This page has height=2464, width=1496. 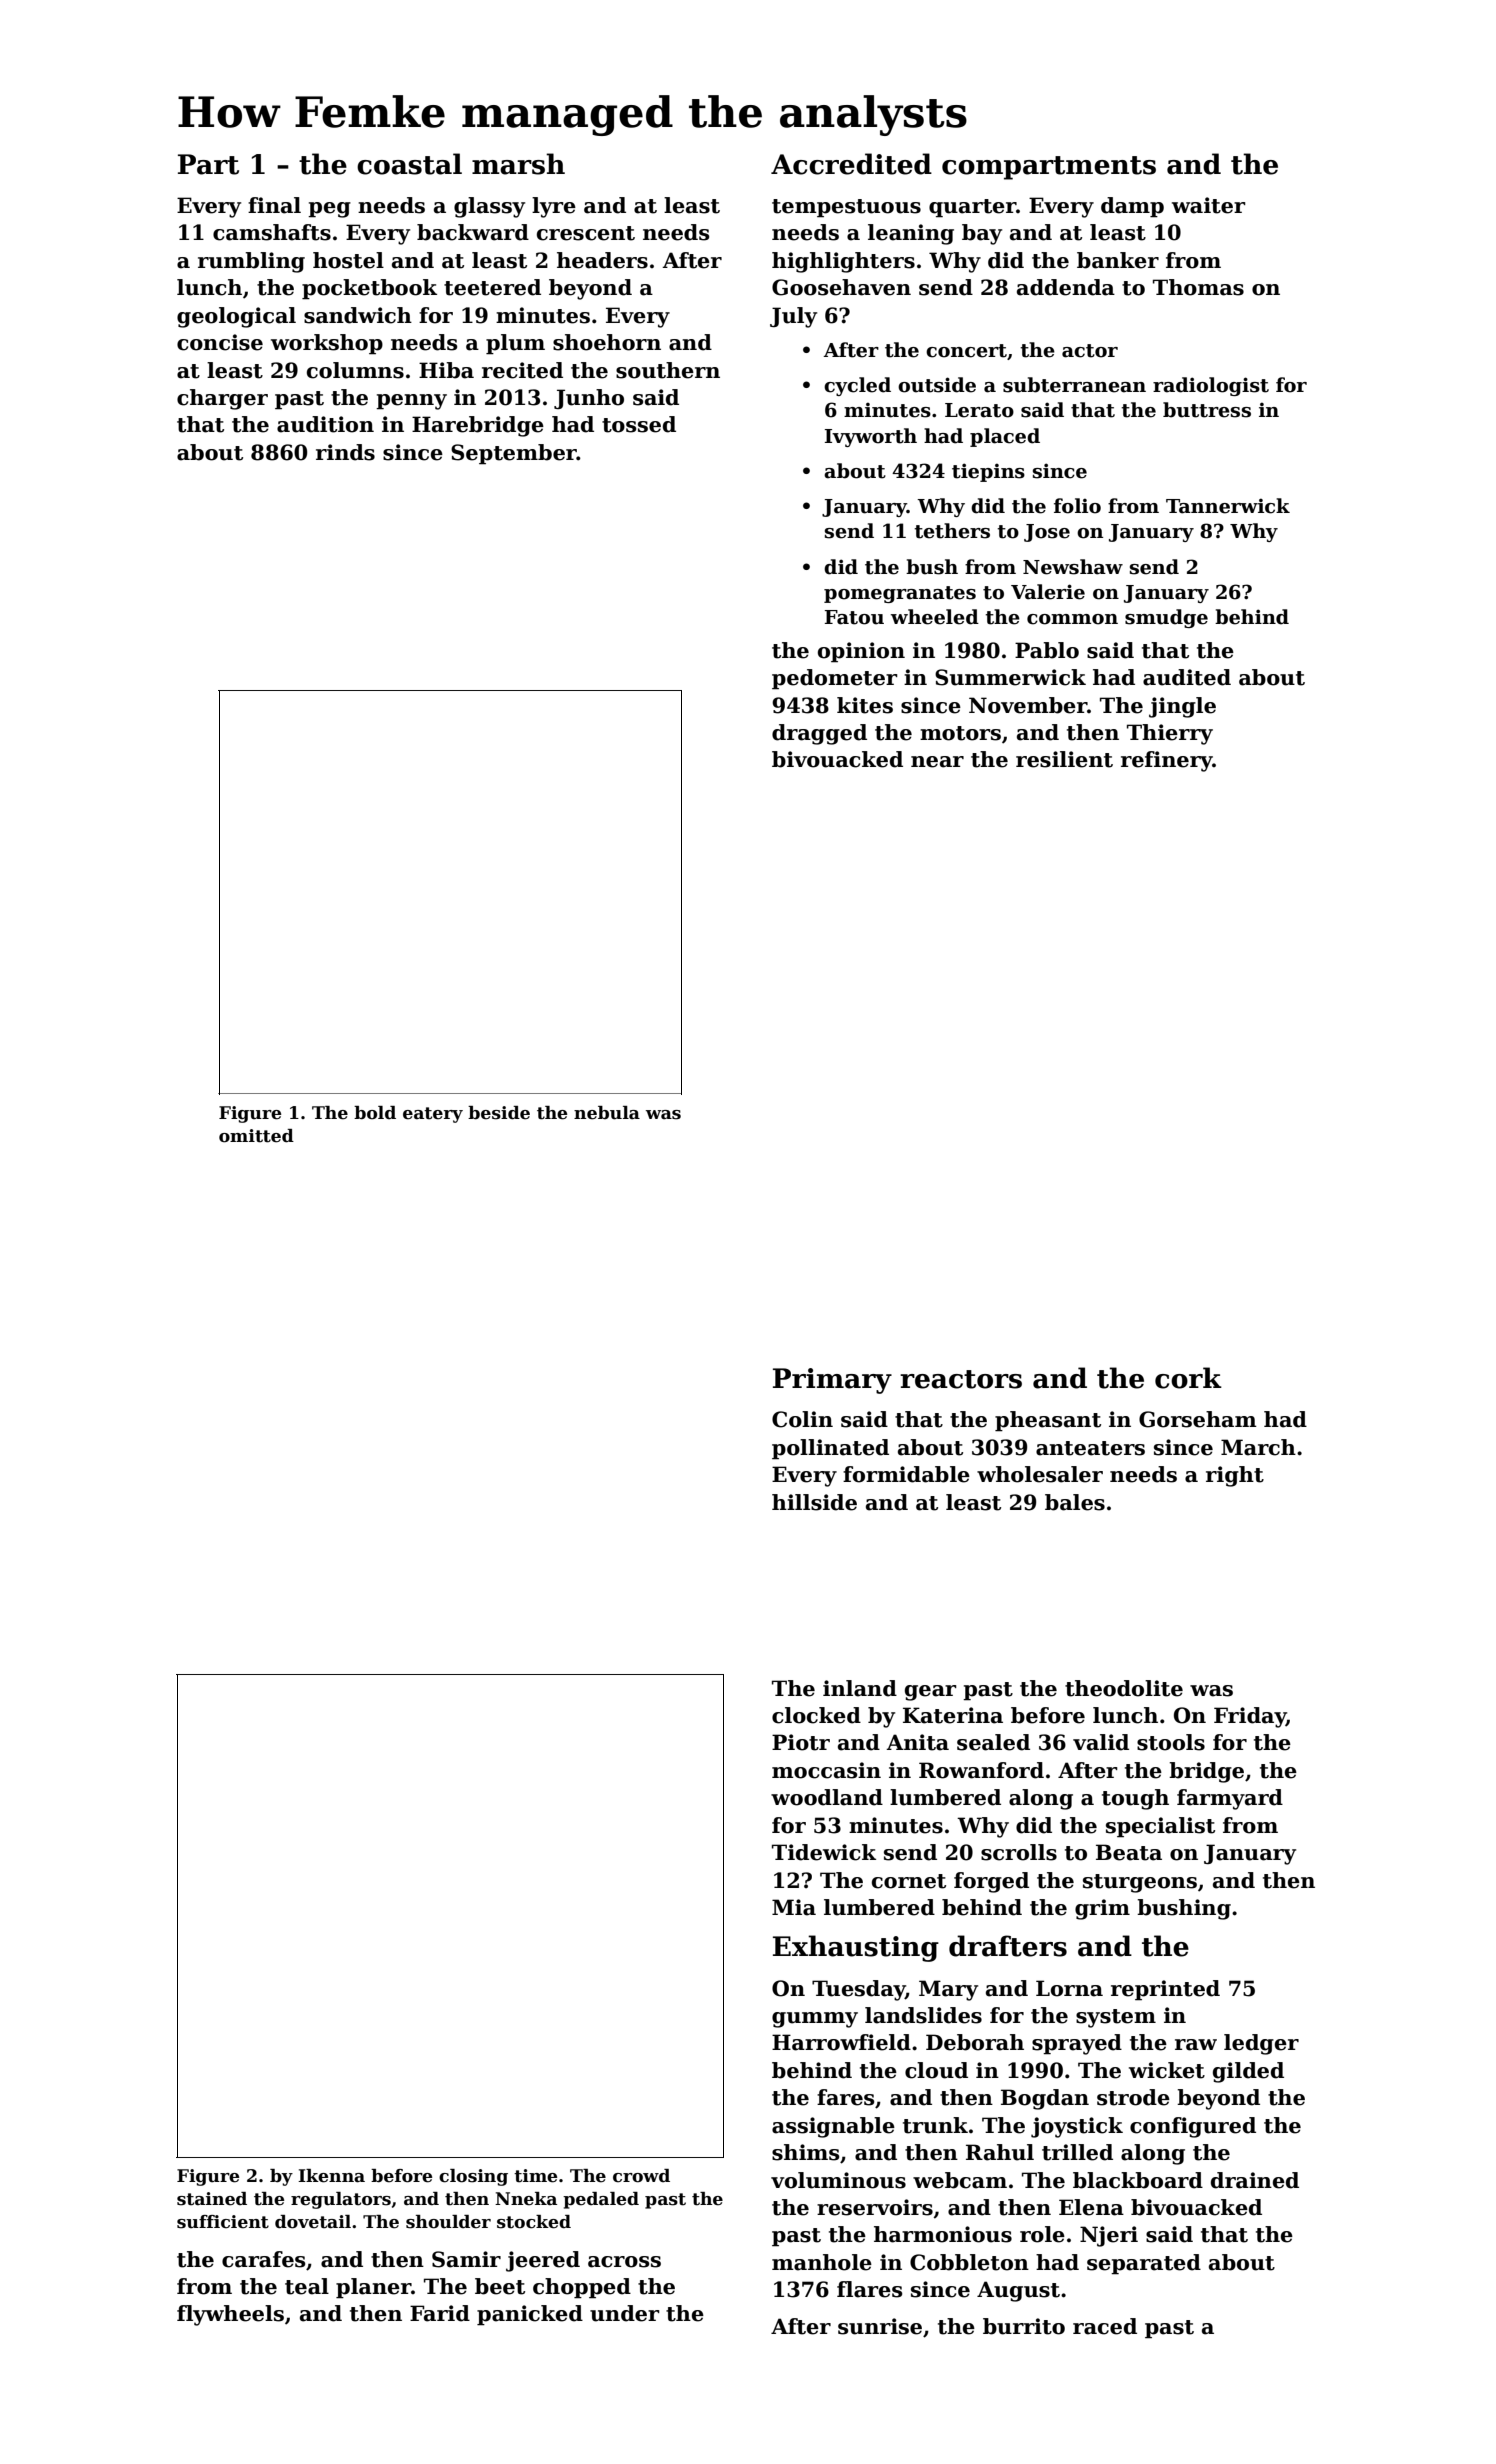 I want to click on theodolite, so click(x=1124, y=1688).
